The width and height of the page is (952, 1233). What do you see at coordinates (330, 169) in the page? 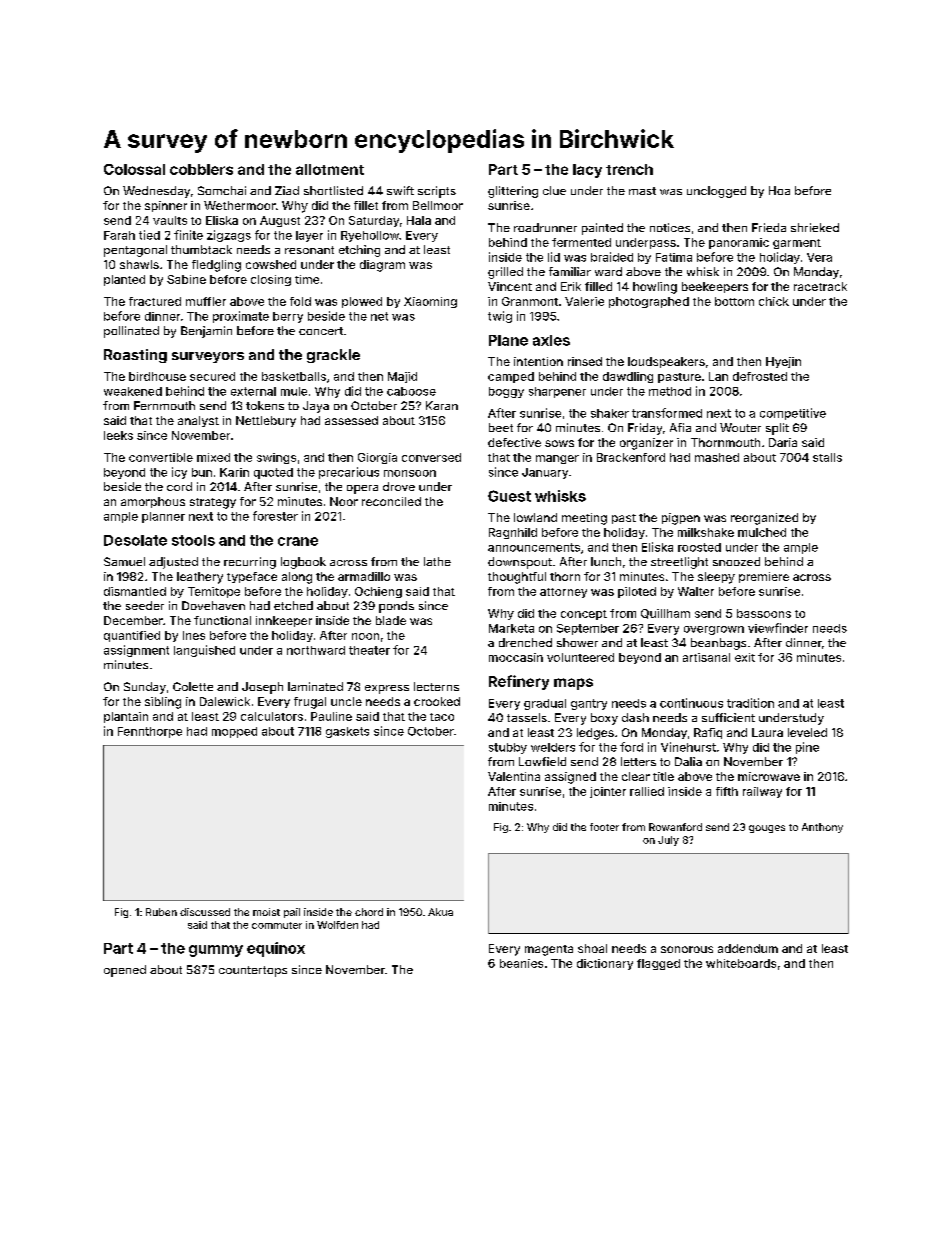
I see `allotment` at bounding box center [330, 169].
